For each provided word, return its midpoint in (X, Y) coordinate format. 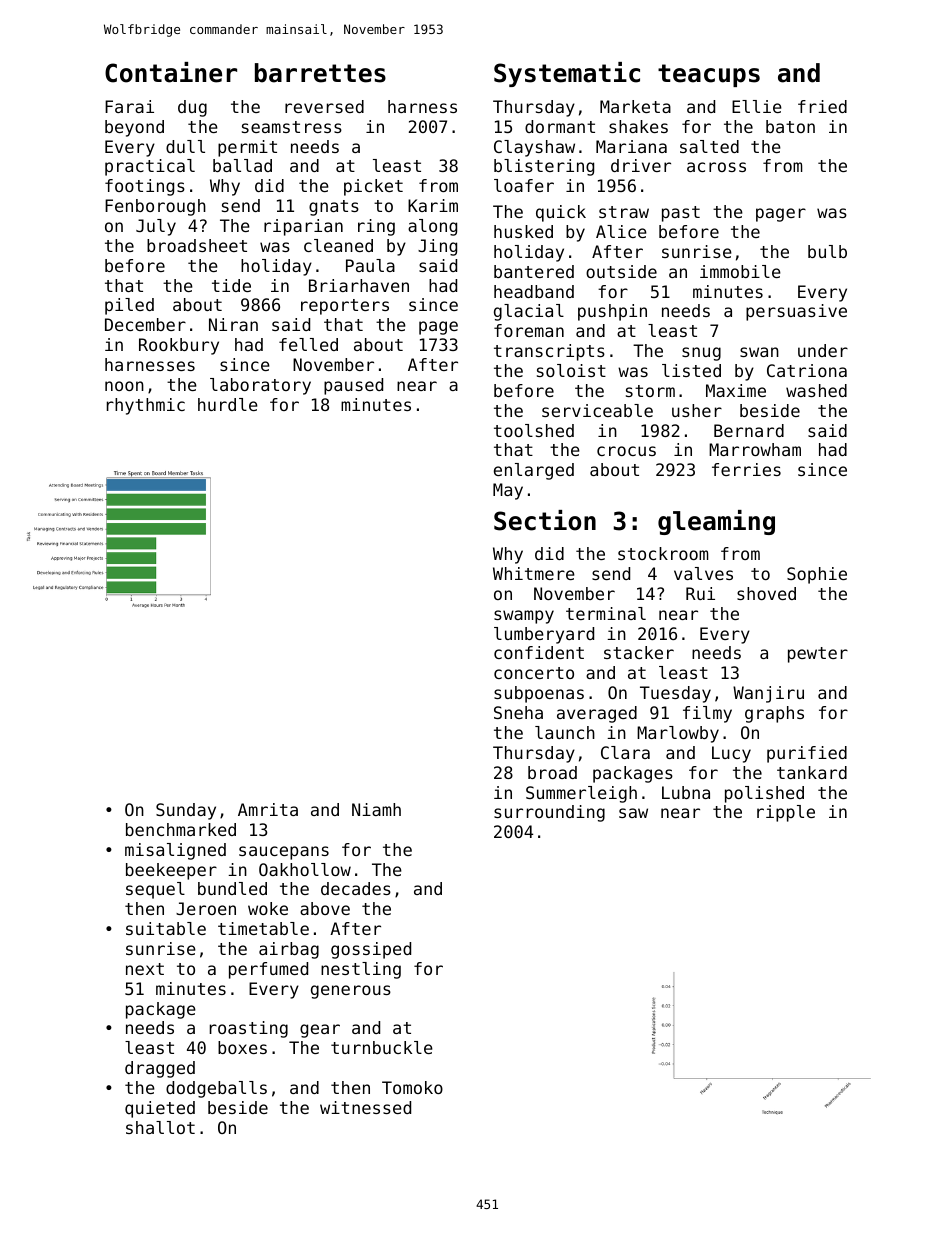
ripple (786, 813)
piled (129, 306)
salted (709, 146)
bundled (232, 888)
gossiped (371, 950)
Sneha (518, 712)
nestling (361, 970)
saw (633, 813)
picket (373, 187)
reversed (324, 106)
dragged (160, 1069)
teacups (709, 75)
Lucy (731, 754)
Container (171, 72)
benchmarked (181, 829)
